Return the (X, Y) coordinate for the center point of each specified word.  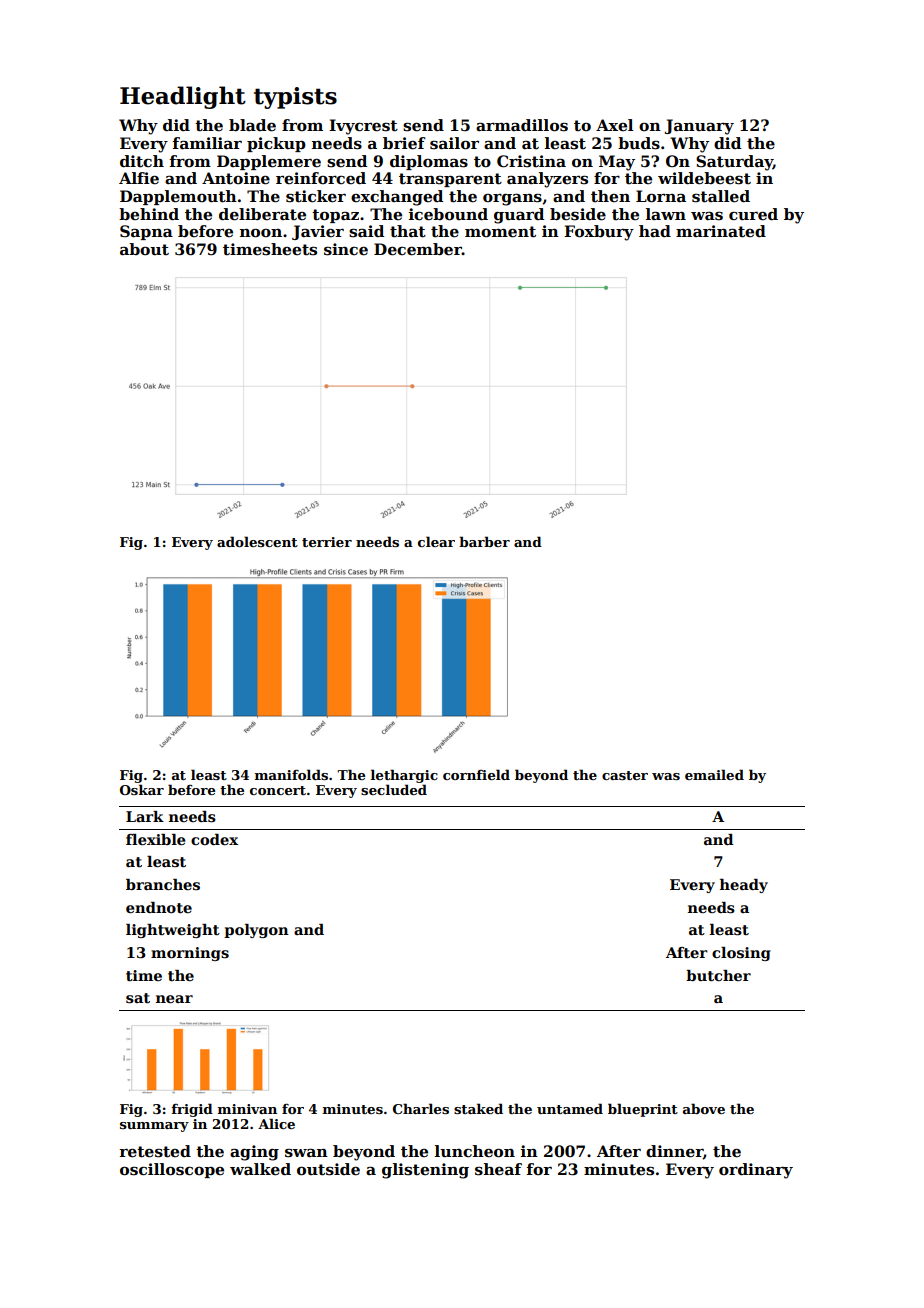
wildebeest (704, 178)
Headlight (183, 97)
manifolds (291, 774)
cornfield (476, 774)
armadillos (522, 125)
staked (478, 1108)
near (174, 999)
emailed (714, 774)
